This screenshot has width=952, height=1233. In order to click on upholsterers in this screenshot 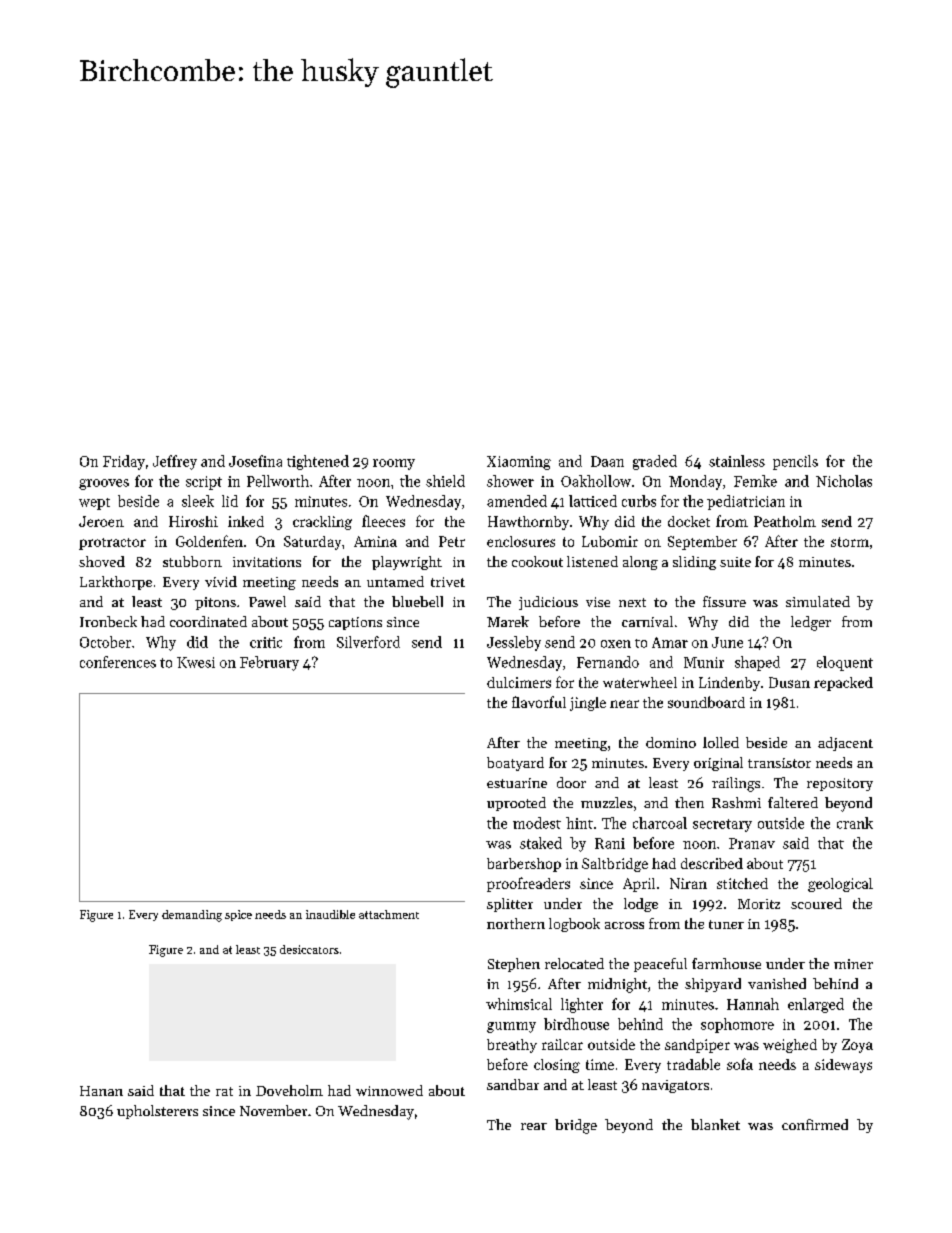, I will do `click(157, 1112)`.
